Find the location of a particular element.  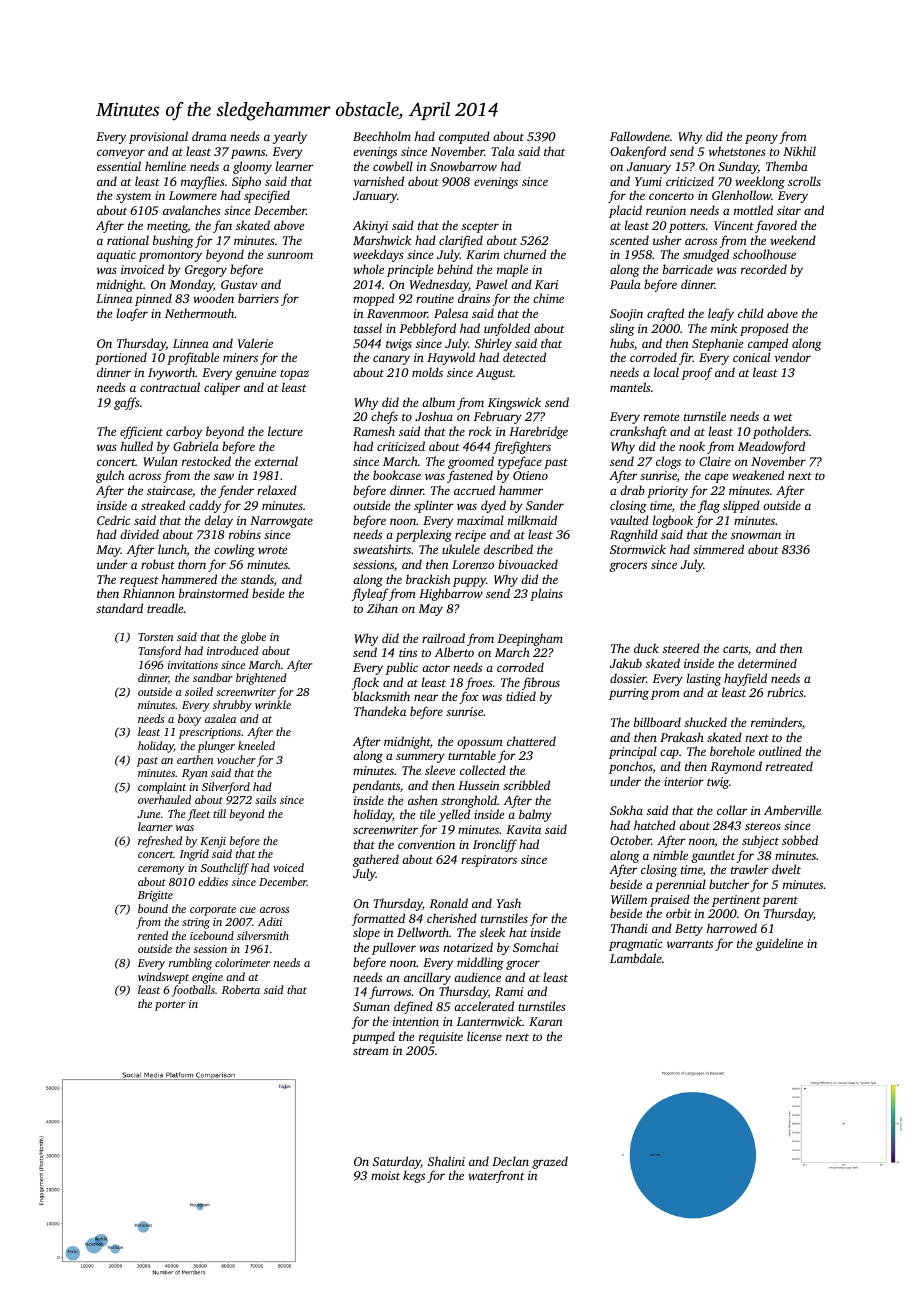

Declan is located at coordinates (510, 1161).
